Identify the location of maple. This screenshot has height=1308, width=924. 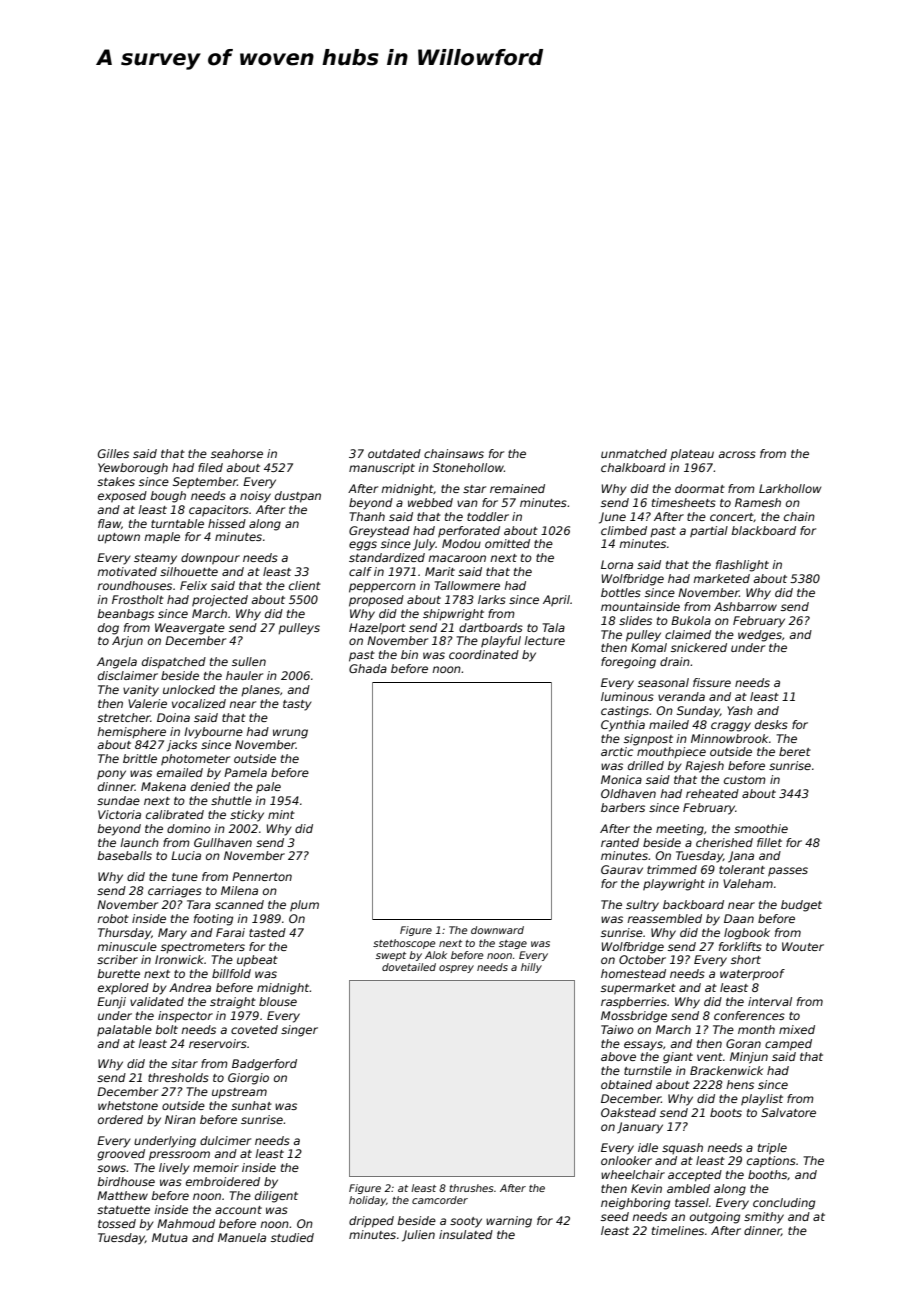
(162, 538).
